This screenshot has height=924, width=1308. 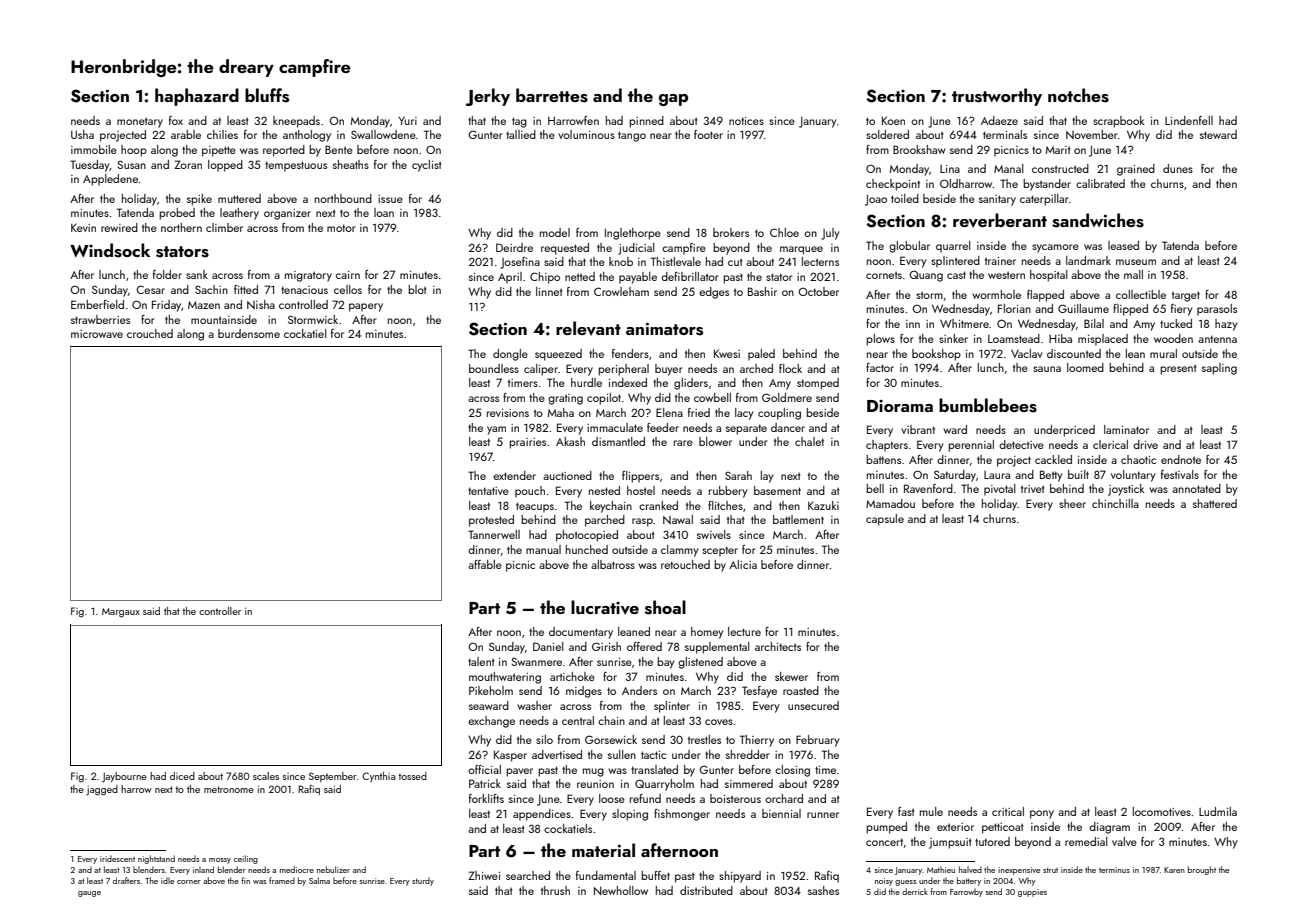 What do you see at coordinates (603, 850) in the screenshot?
I see `material` at bounding box center [603, 850].
